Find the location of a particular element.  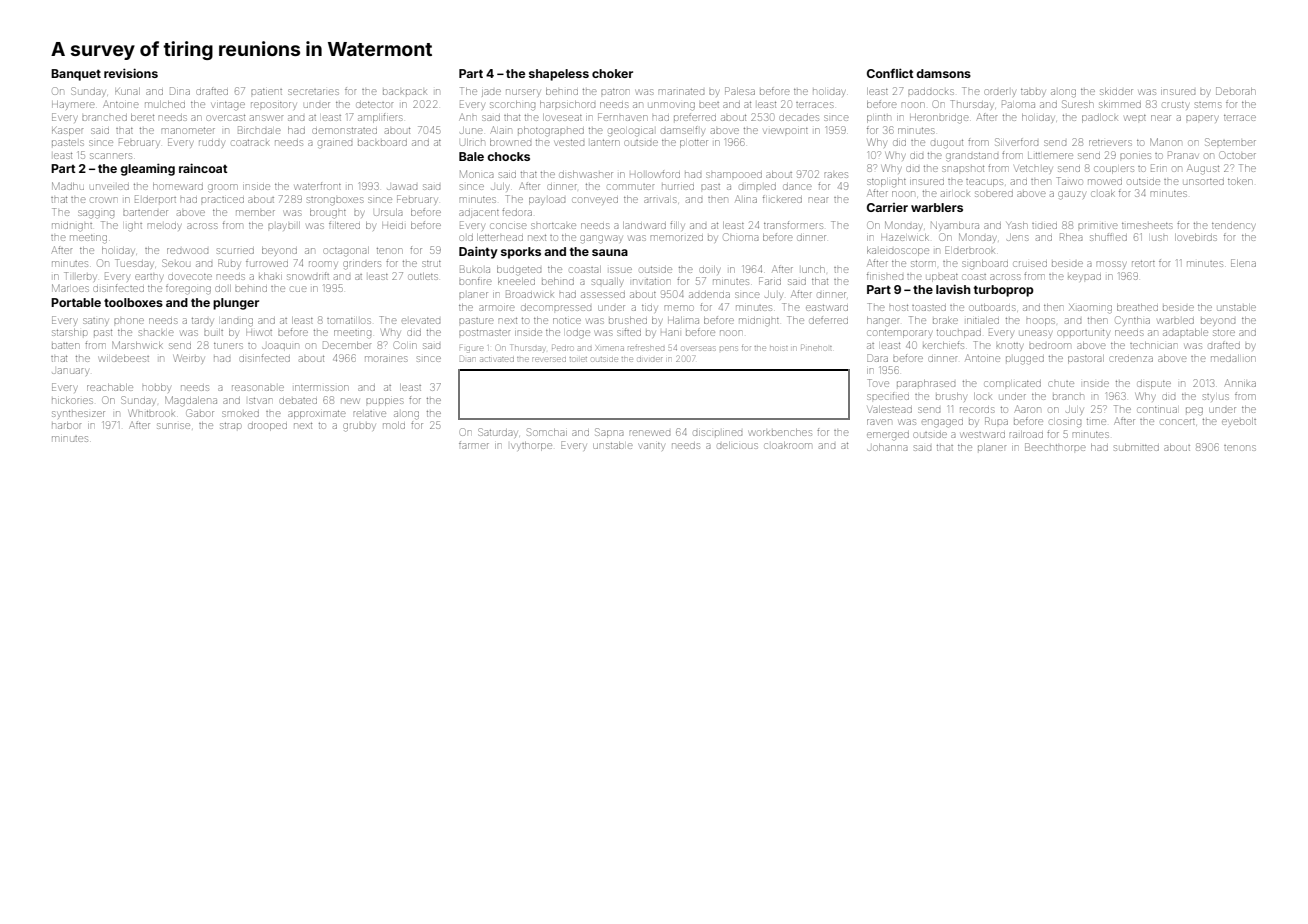

concise is located at coordinates (508, 226).
